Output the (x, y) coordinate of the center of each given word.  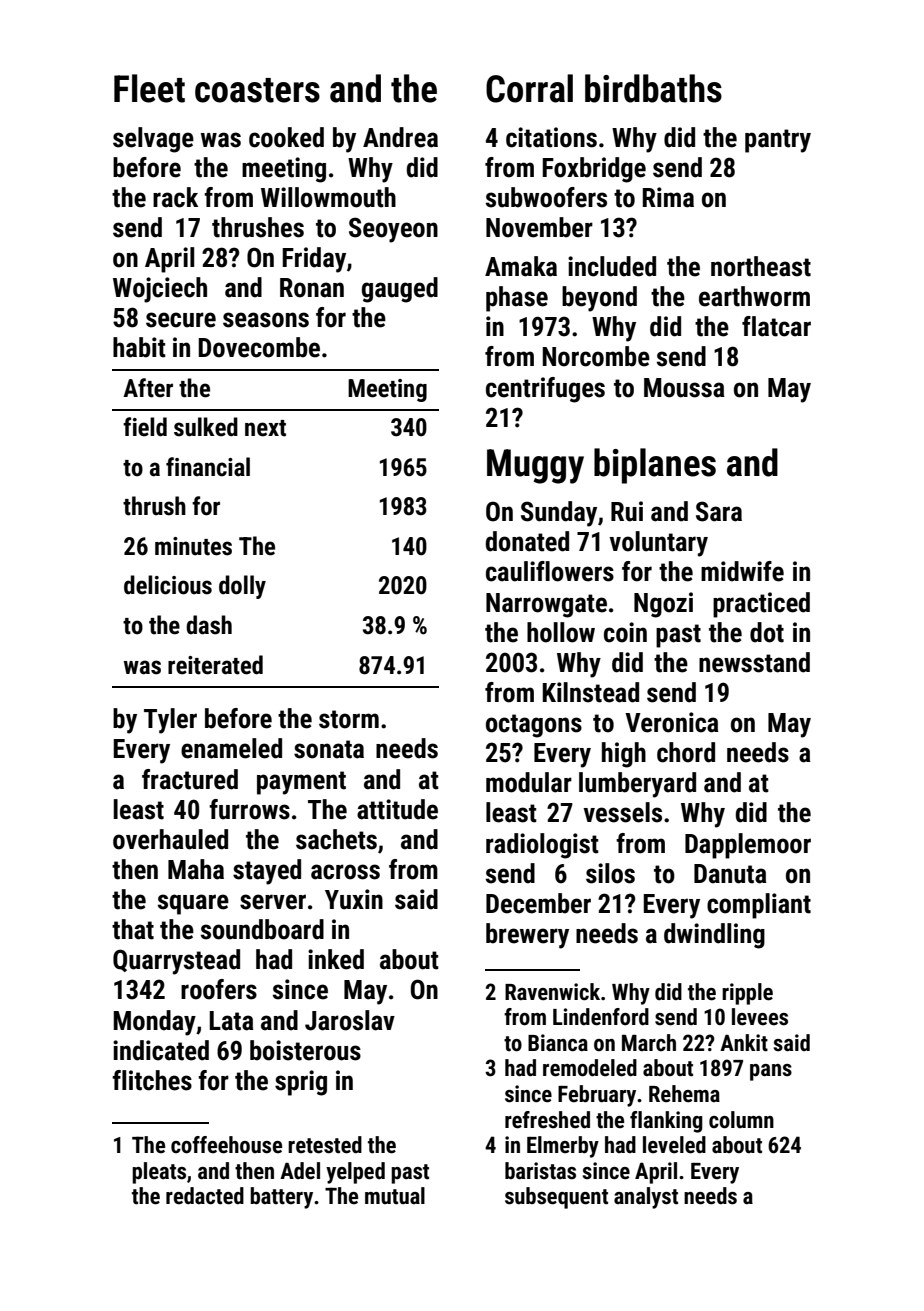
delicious (168, 585)
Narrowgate (546, 605)
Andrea (400, 137)
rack (175, 197)
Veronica (672, 722)
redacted (205, 1196)
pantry (778, 141)
